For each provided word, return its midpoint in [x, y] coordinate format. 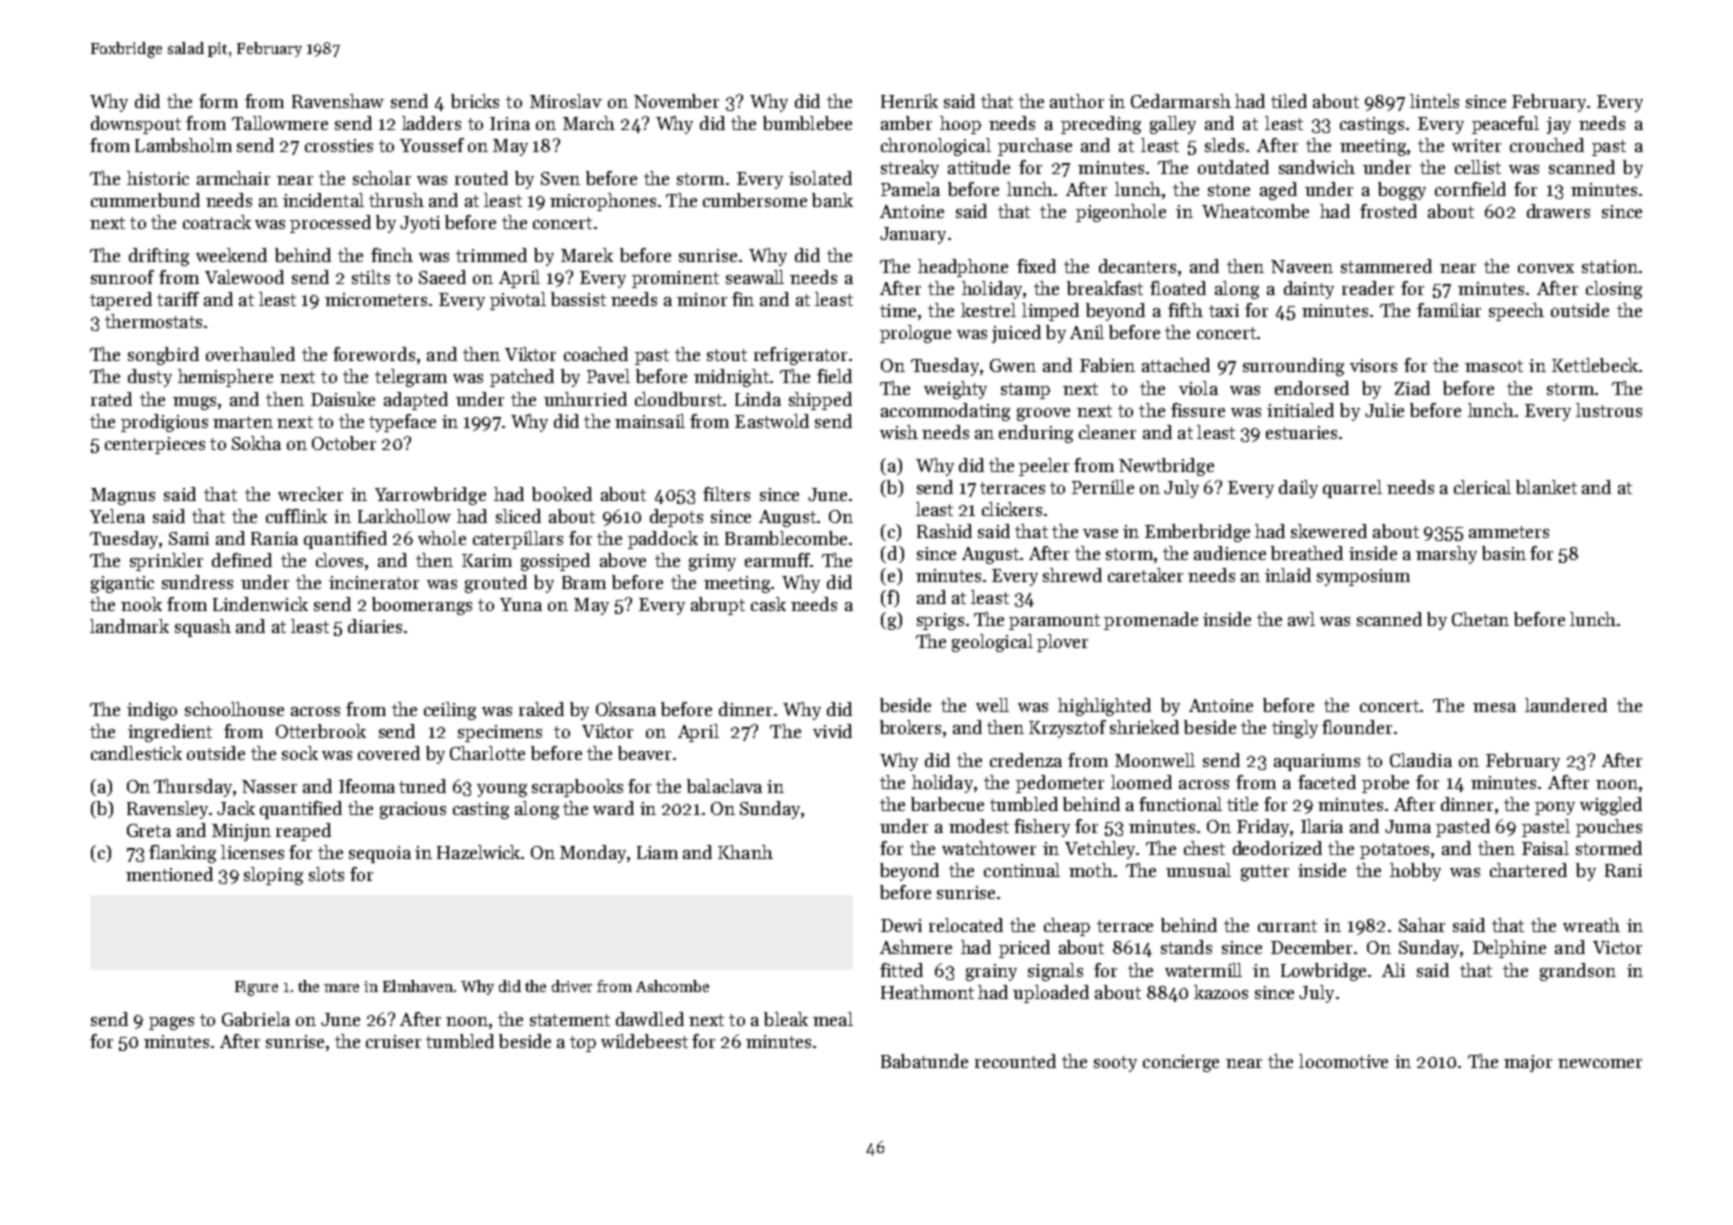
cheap [1067, 927]
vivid [832, 731]
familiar [1449, 310]
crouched [1547, 145]
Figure [256, 988]
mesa [1494, 707]
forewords [374, 354]
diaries [375, 626]
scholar [382, 178]
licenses [252, 852]
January [913, 235]
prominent [675, 279]
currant [1287, 926]
